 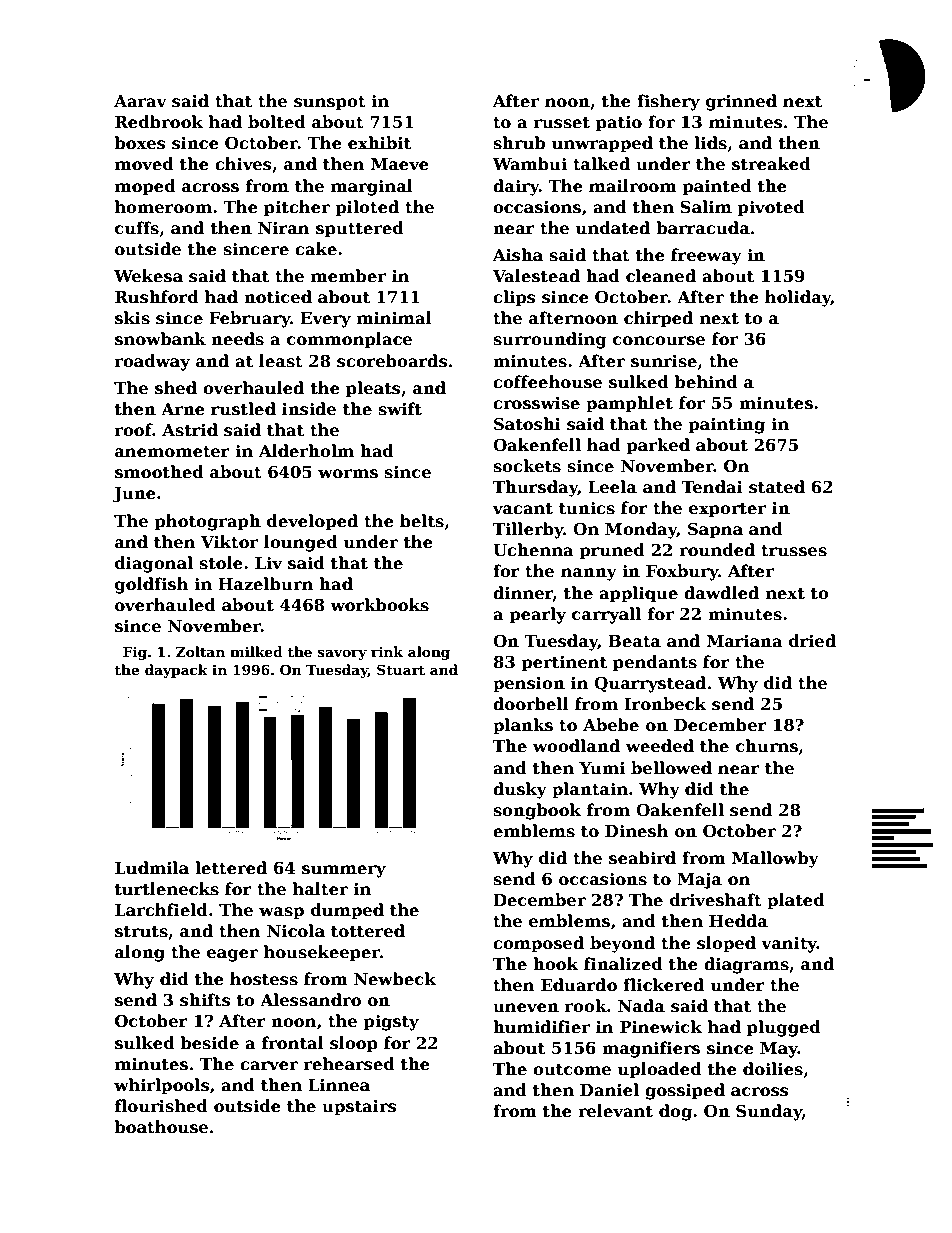 I want to click on surrounding, so click(x=550, y=340).
